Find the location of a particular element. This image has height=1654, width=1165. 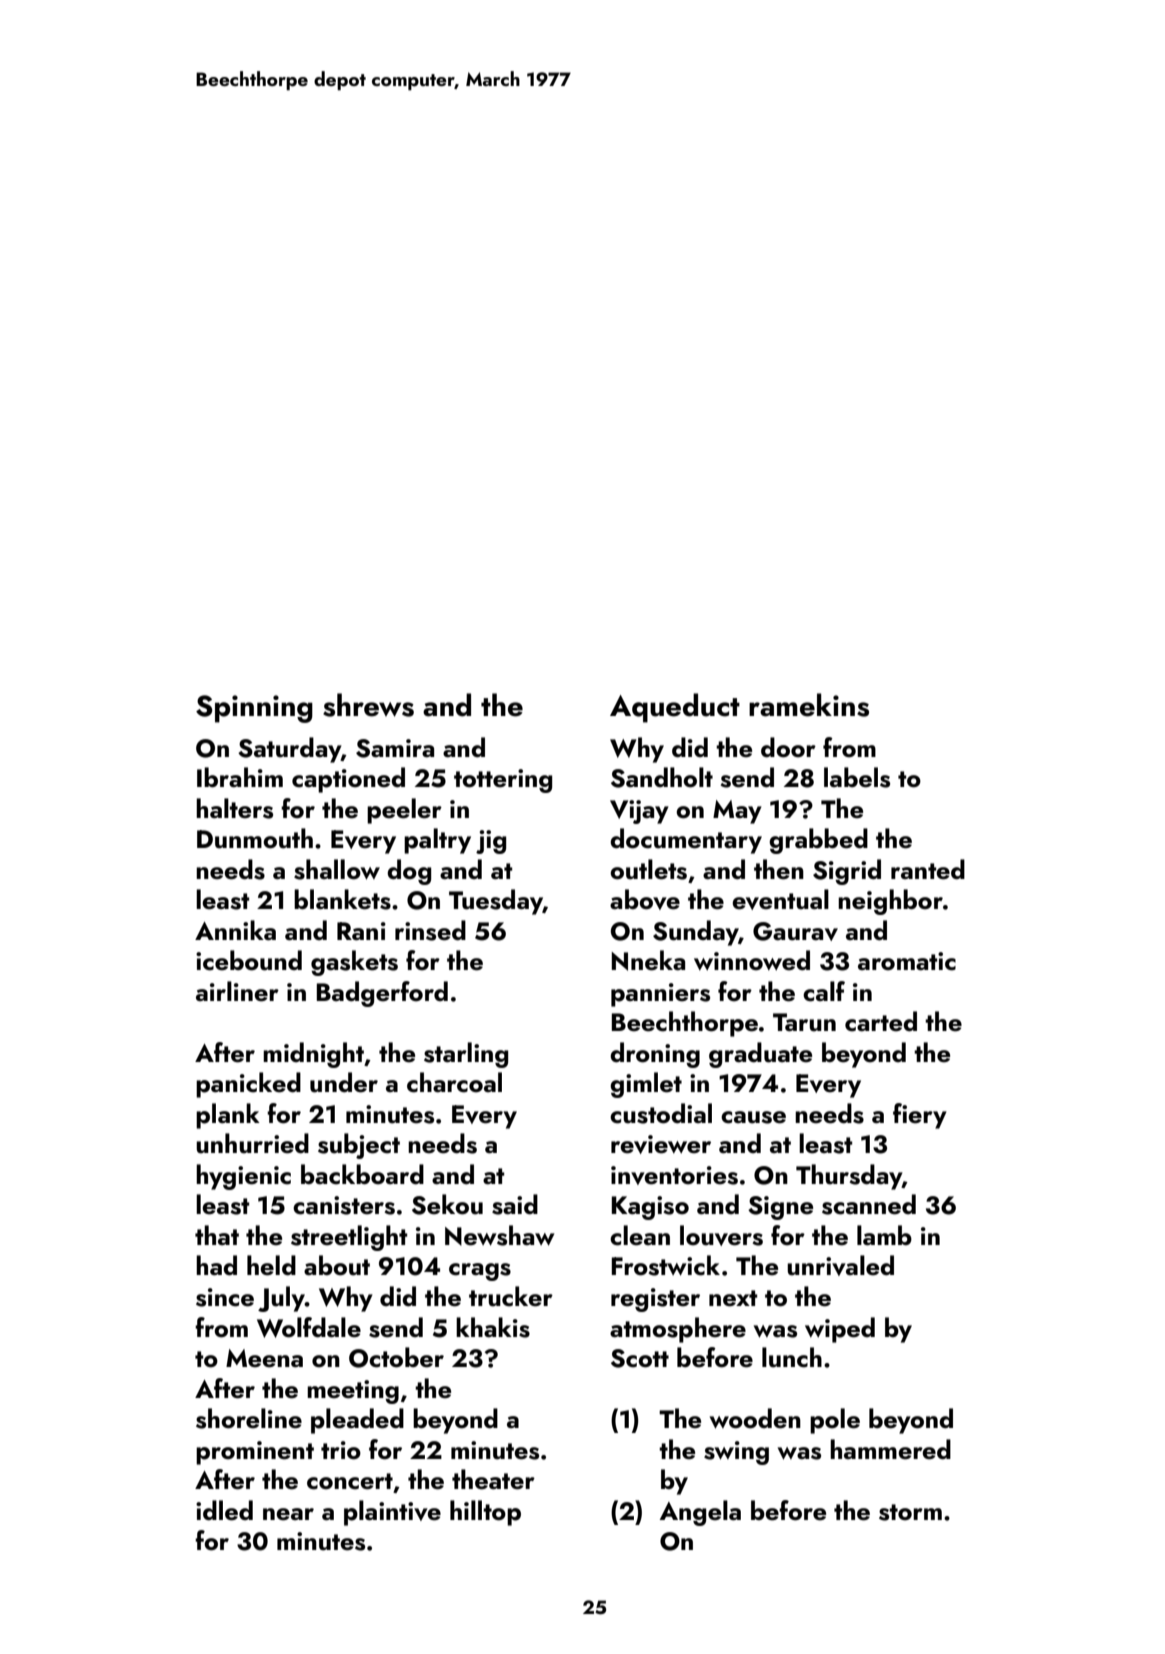

idled is located at coordinates (224, 1510).
